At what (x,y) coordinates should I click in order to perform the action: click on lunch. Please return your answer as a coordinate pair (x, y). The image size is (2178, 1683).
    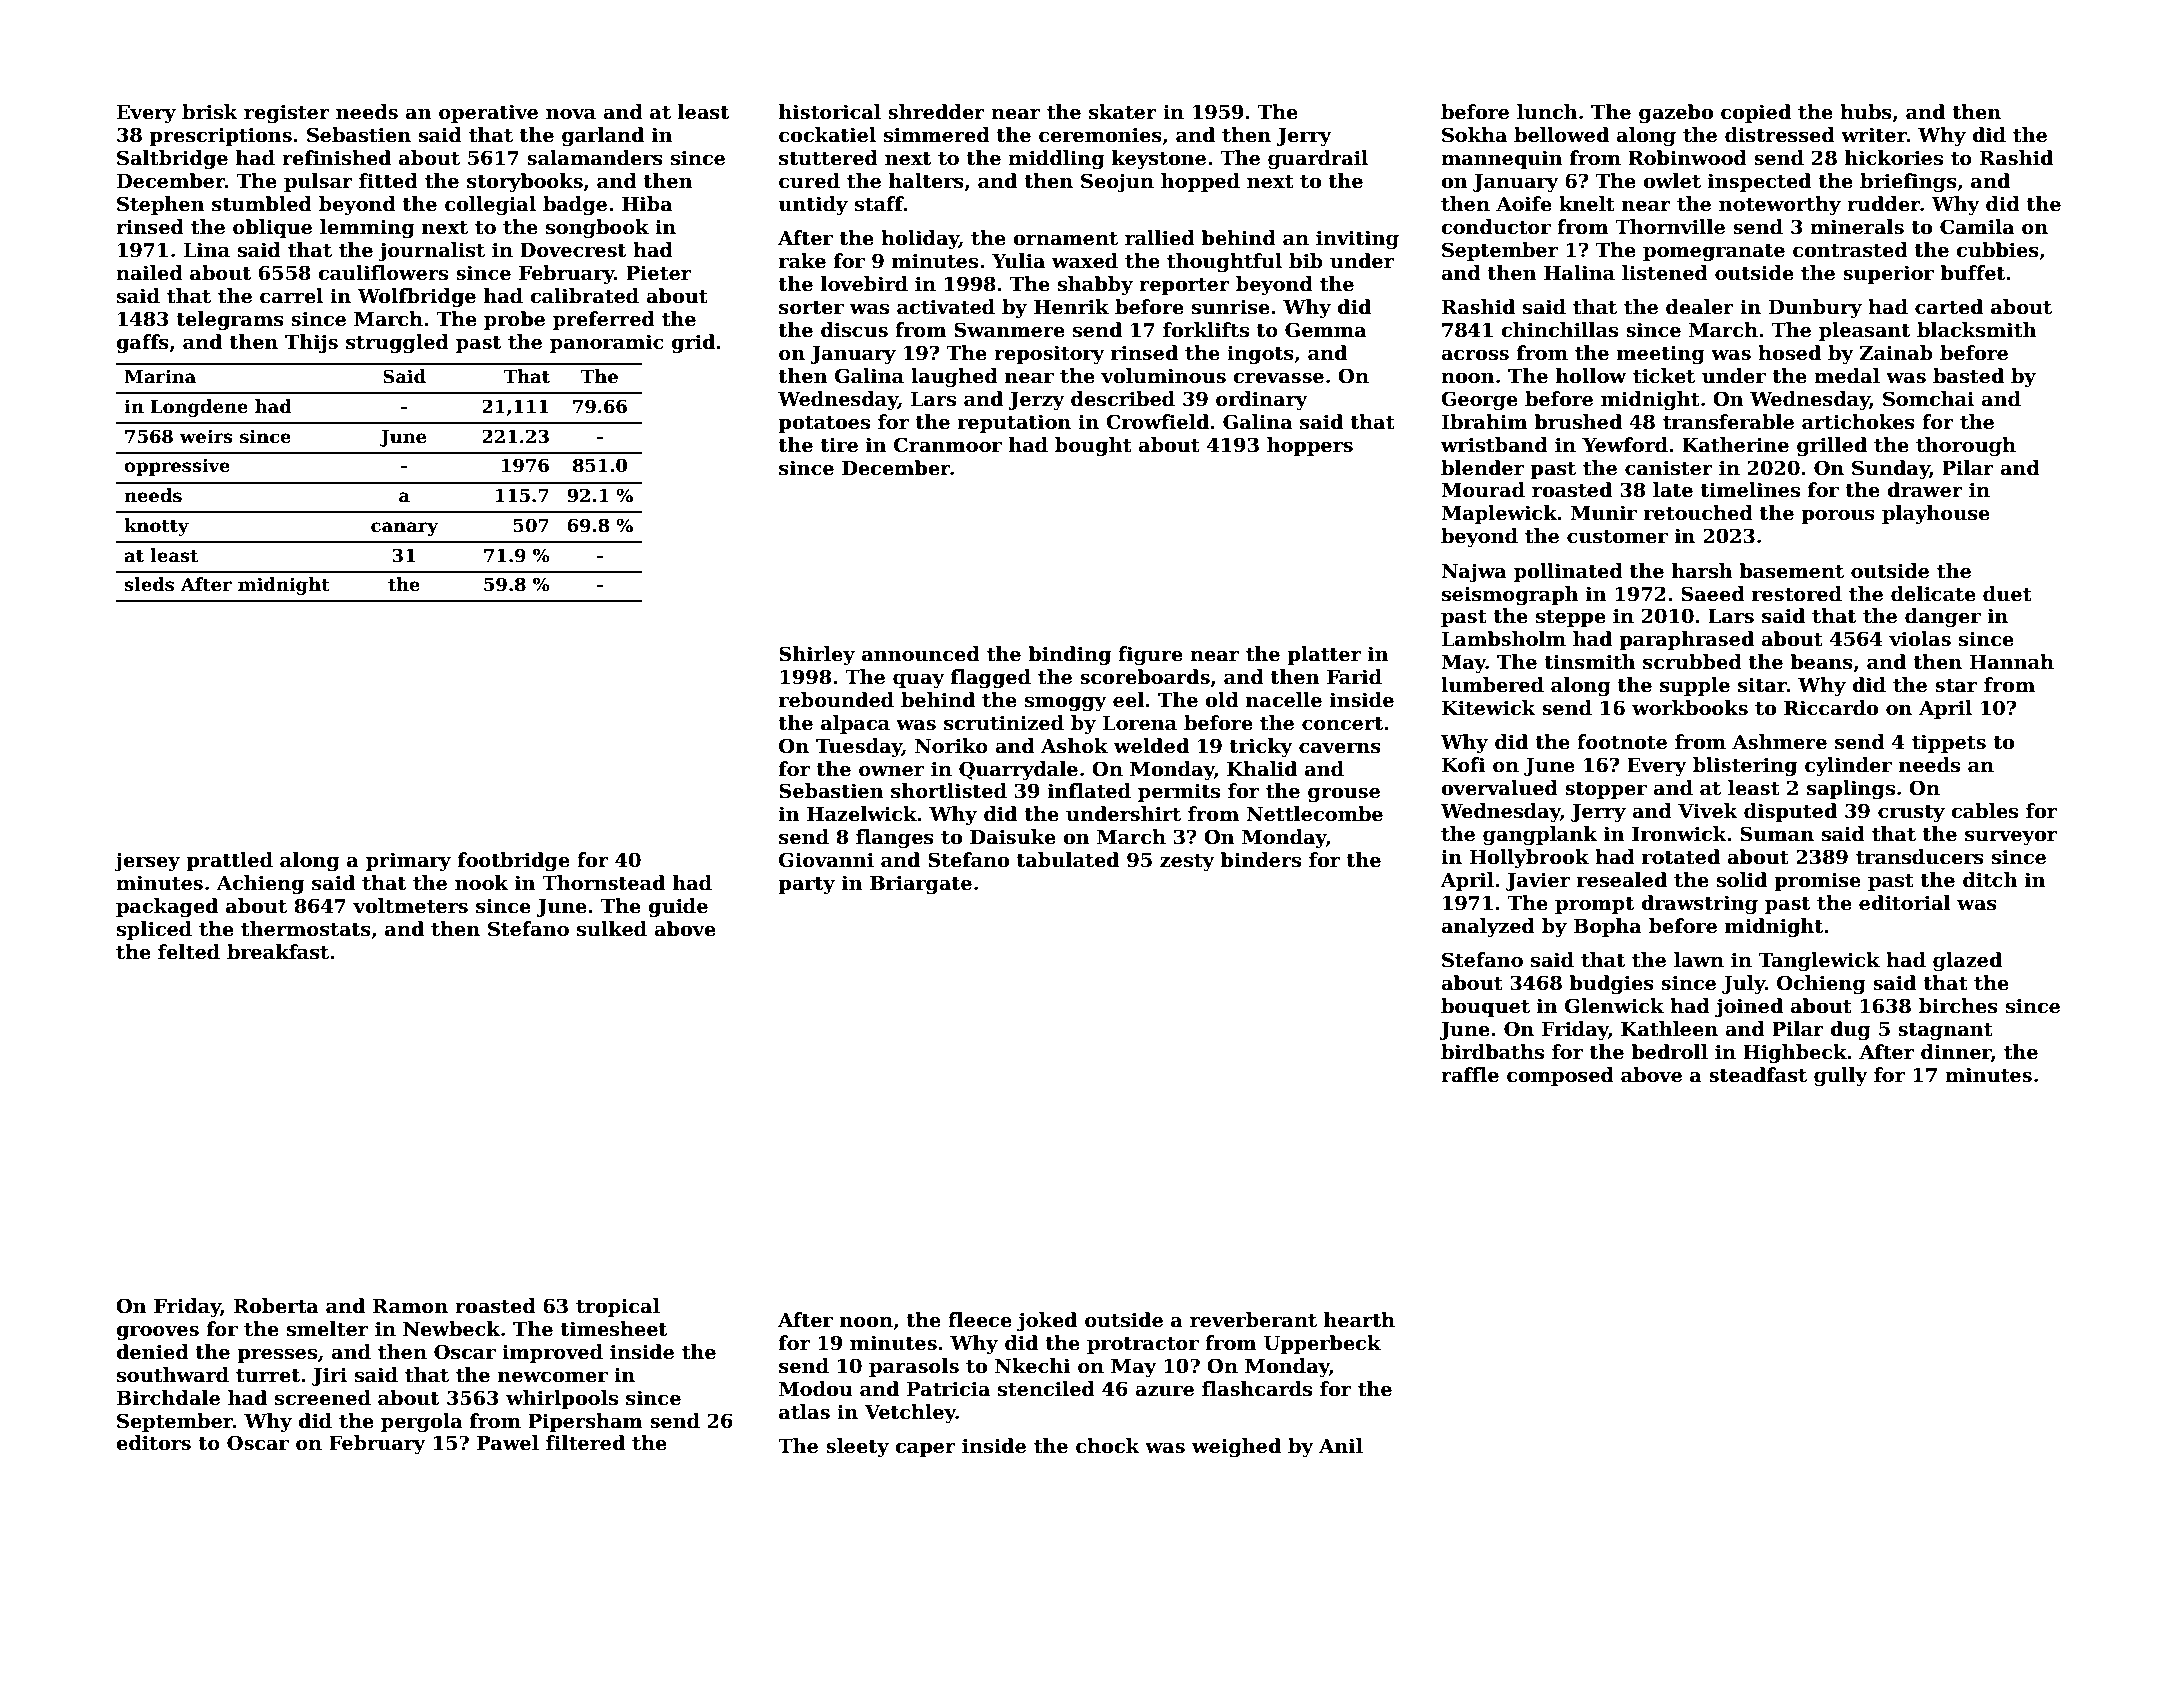
    Looking at the image, I should click on (1547, 112).
